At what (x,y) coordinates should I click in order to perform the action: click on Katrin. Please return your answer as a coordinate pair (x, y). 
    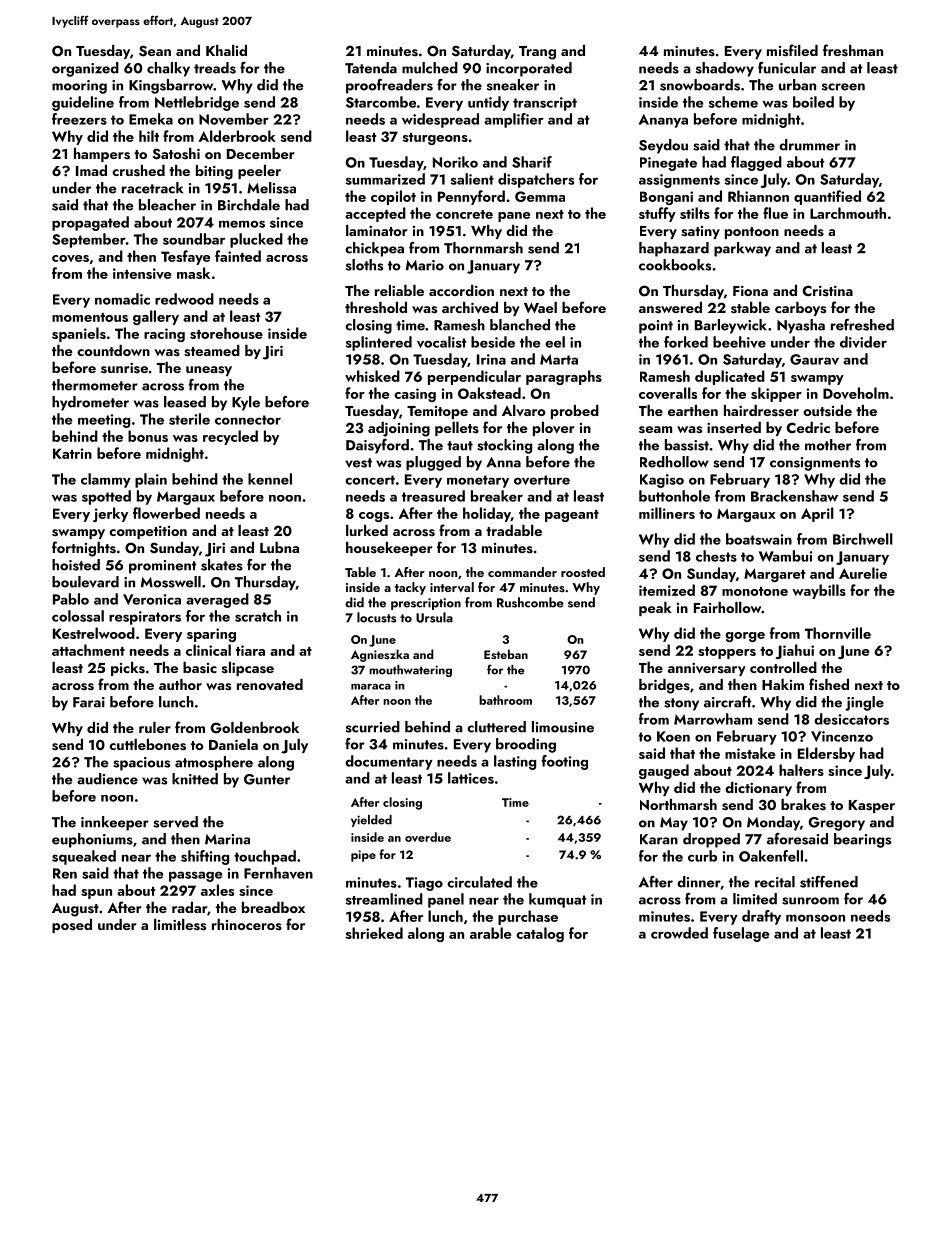
    Looking at the image, I should click on (72, 453).
